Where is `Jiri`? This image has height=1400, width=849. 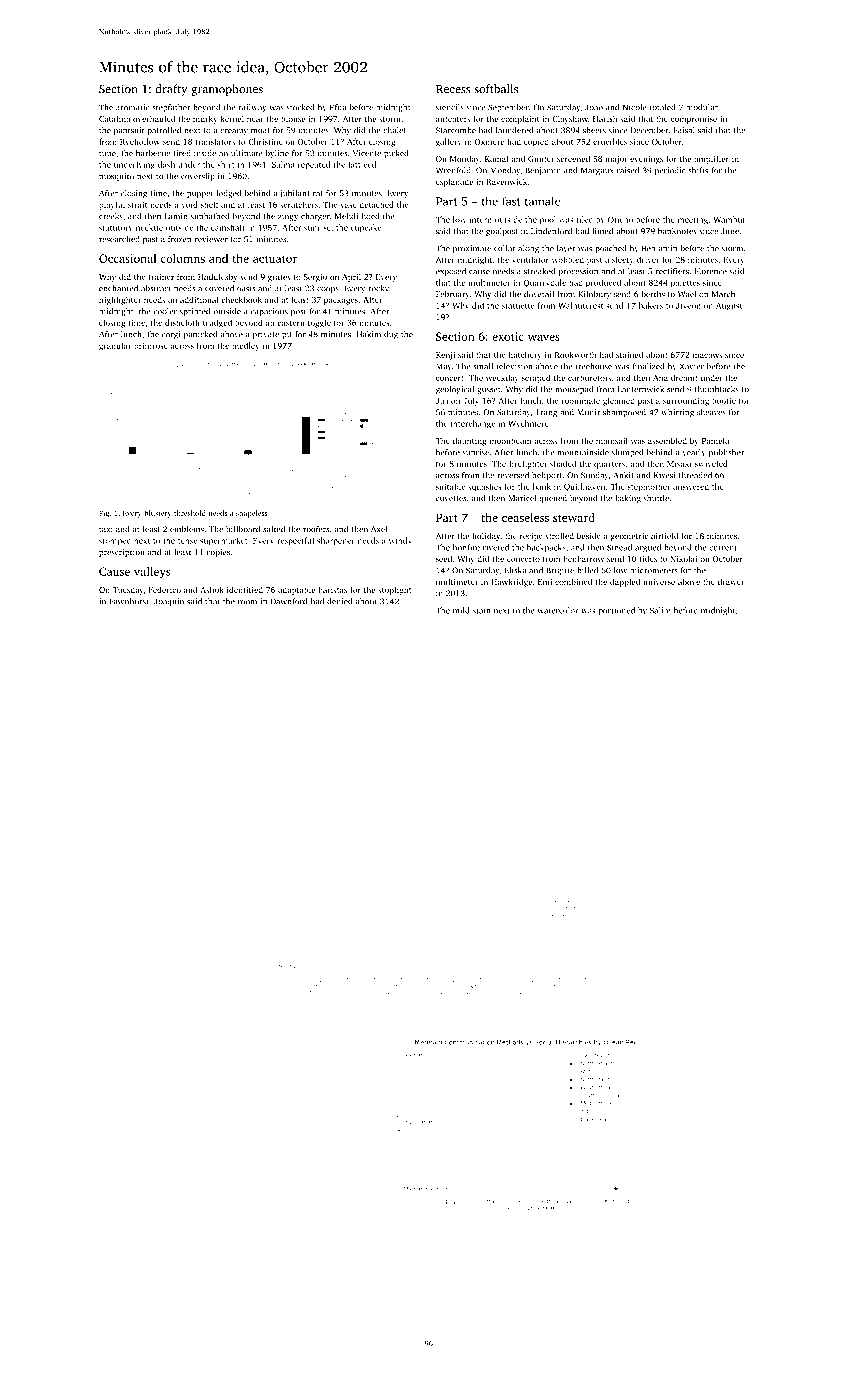 Jiri is located at coordinates (442, 401).
